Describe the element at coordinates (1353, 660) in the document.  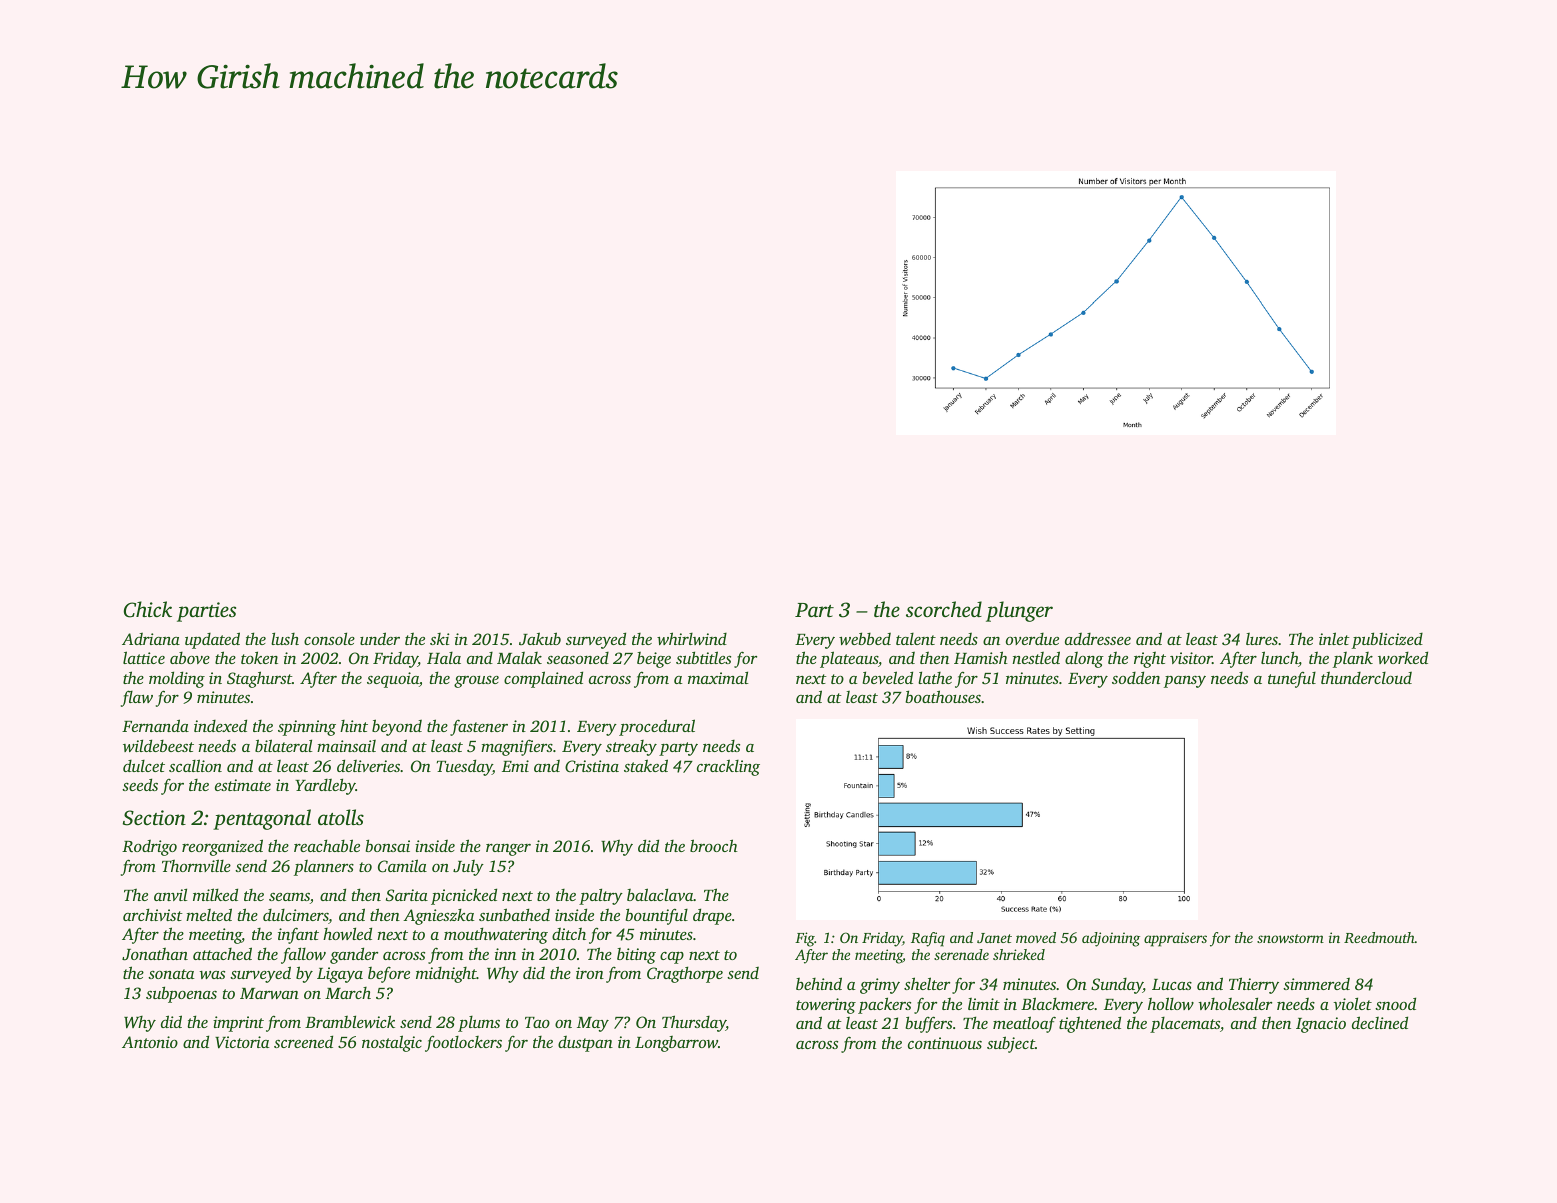
I see `plank` at that location.
